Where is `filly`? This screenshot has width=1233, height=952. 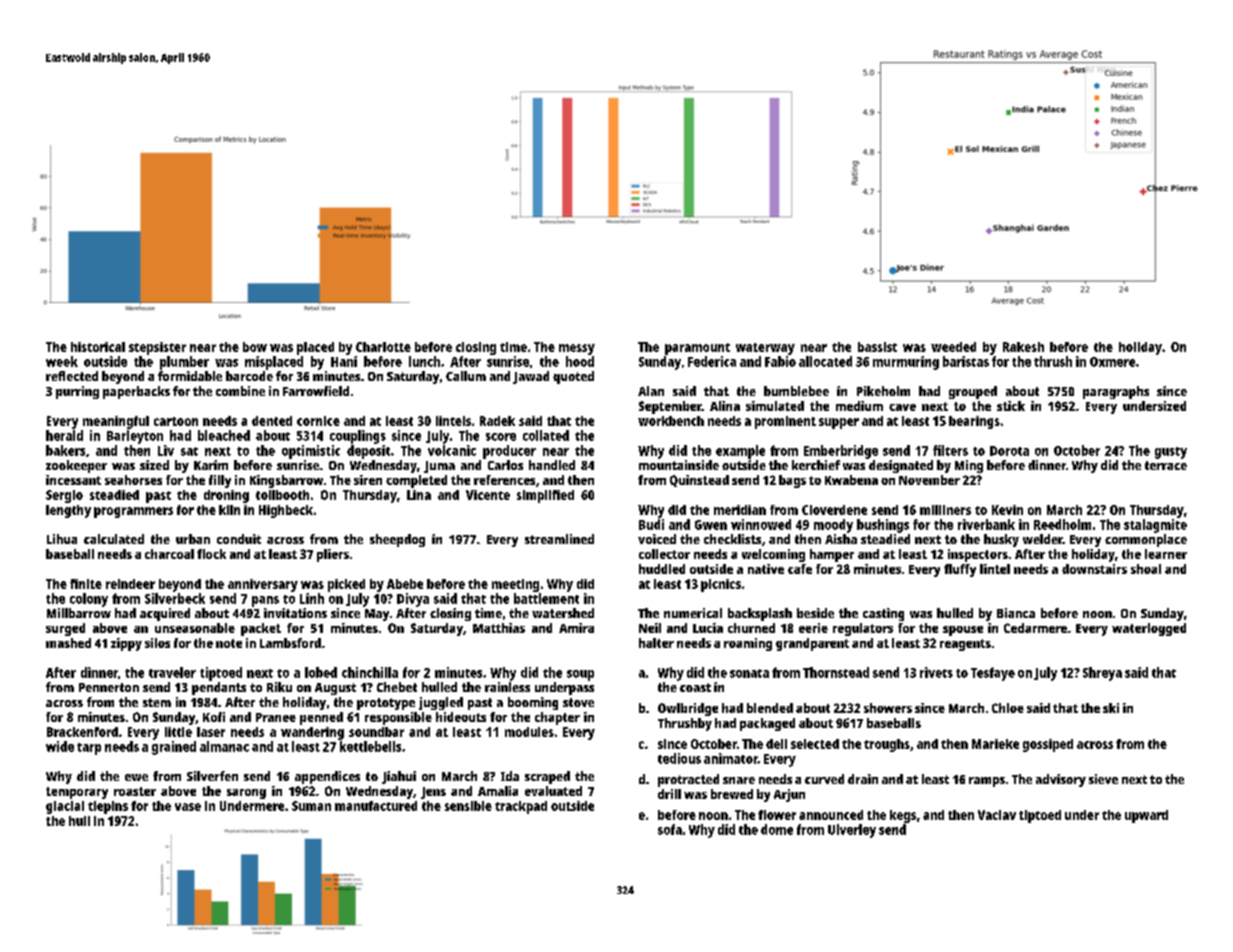
filly is located at coordinates (220, 481).
